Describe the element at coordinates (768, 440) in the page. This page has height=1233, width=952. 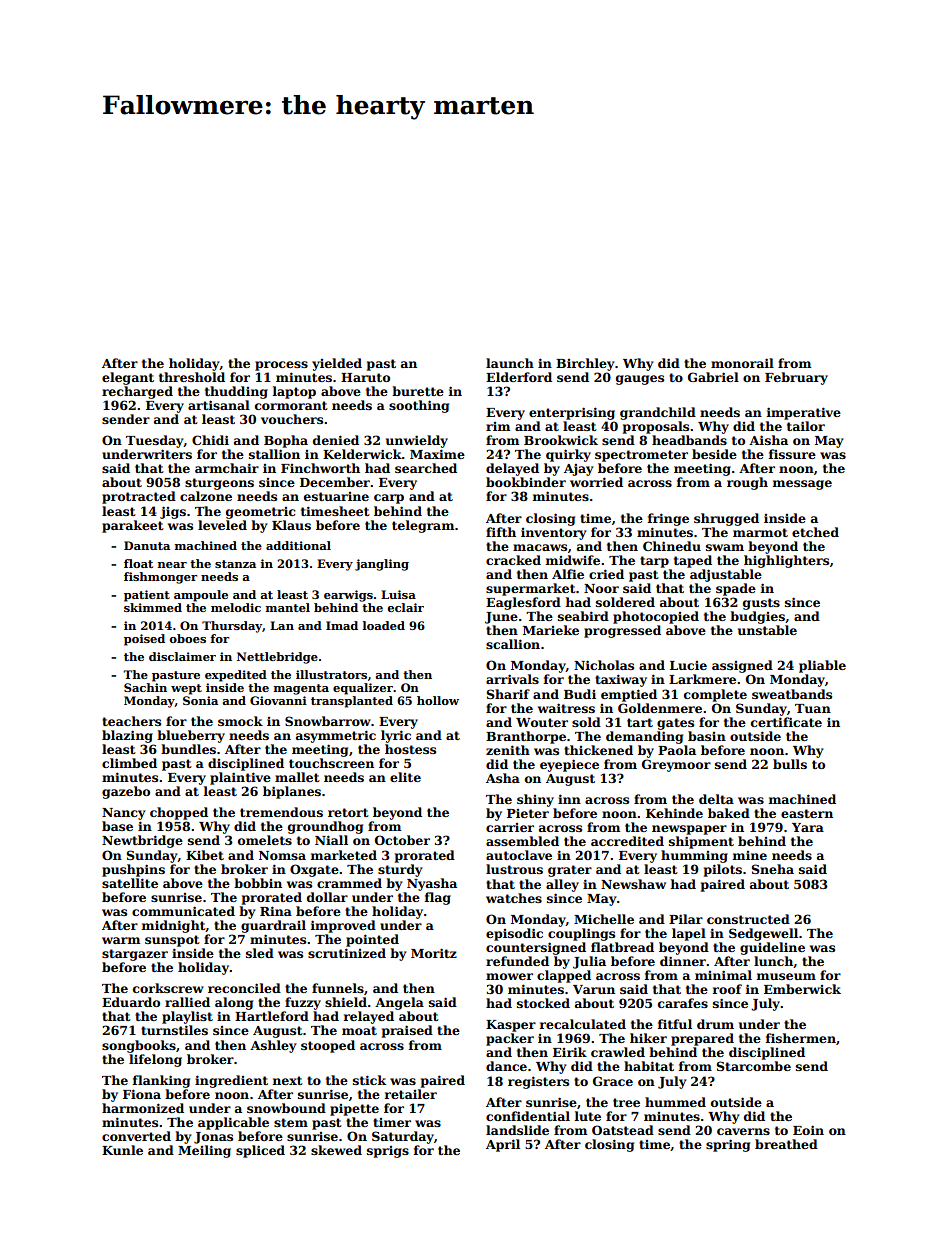
I see `Aisha` at that location.
